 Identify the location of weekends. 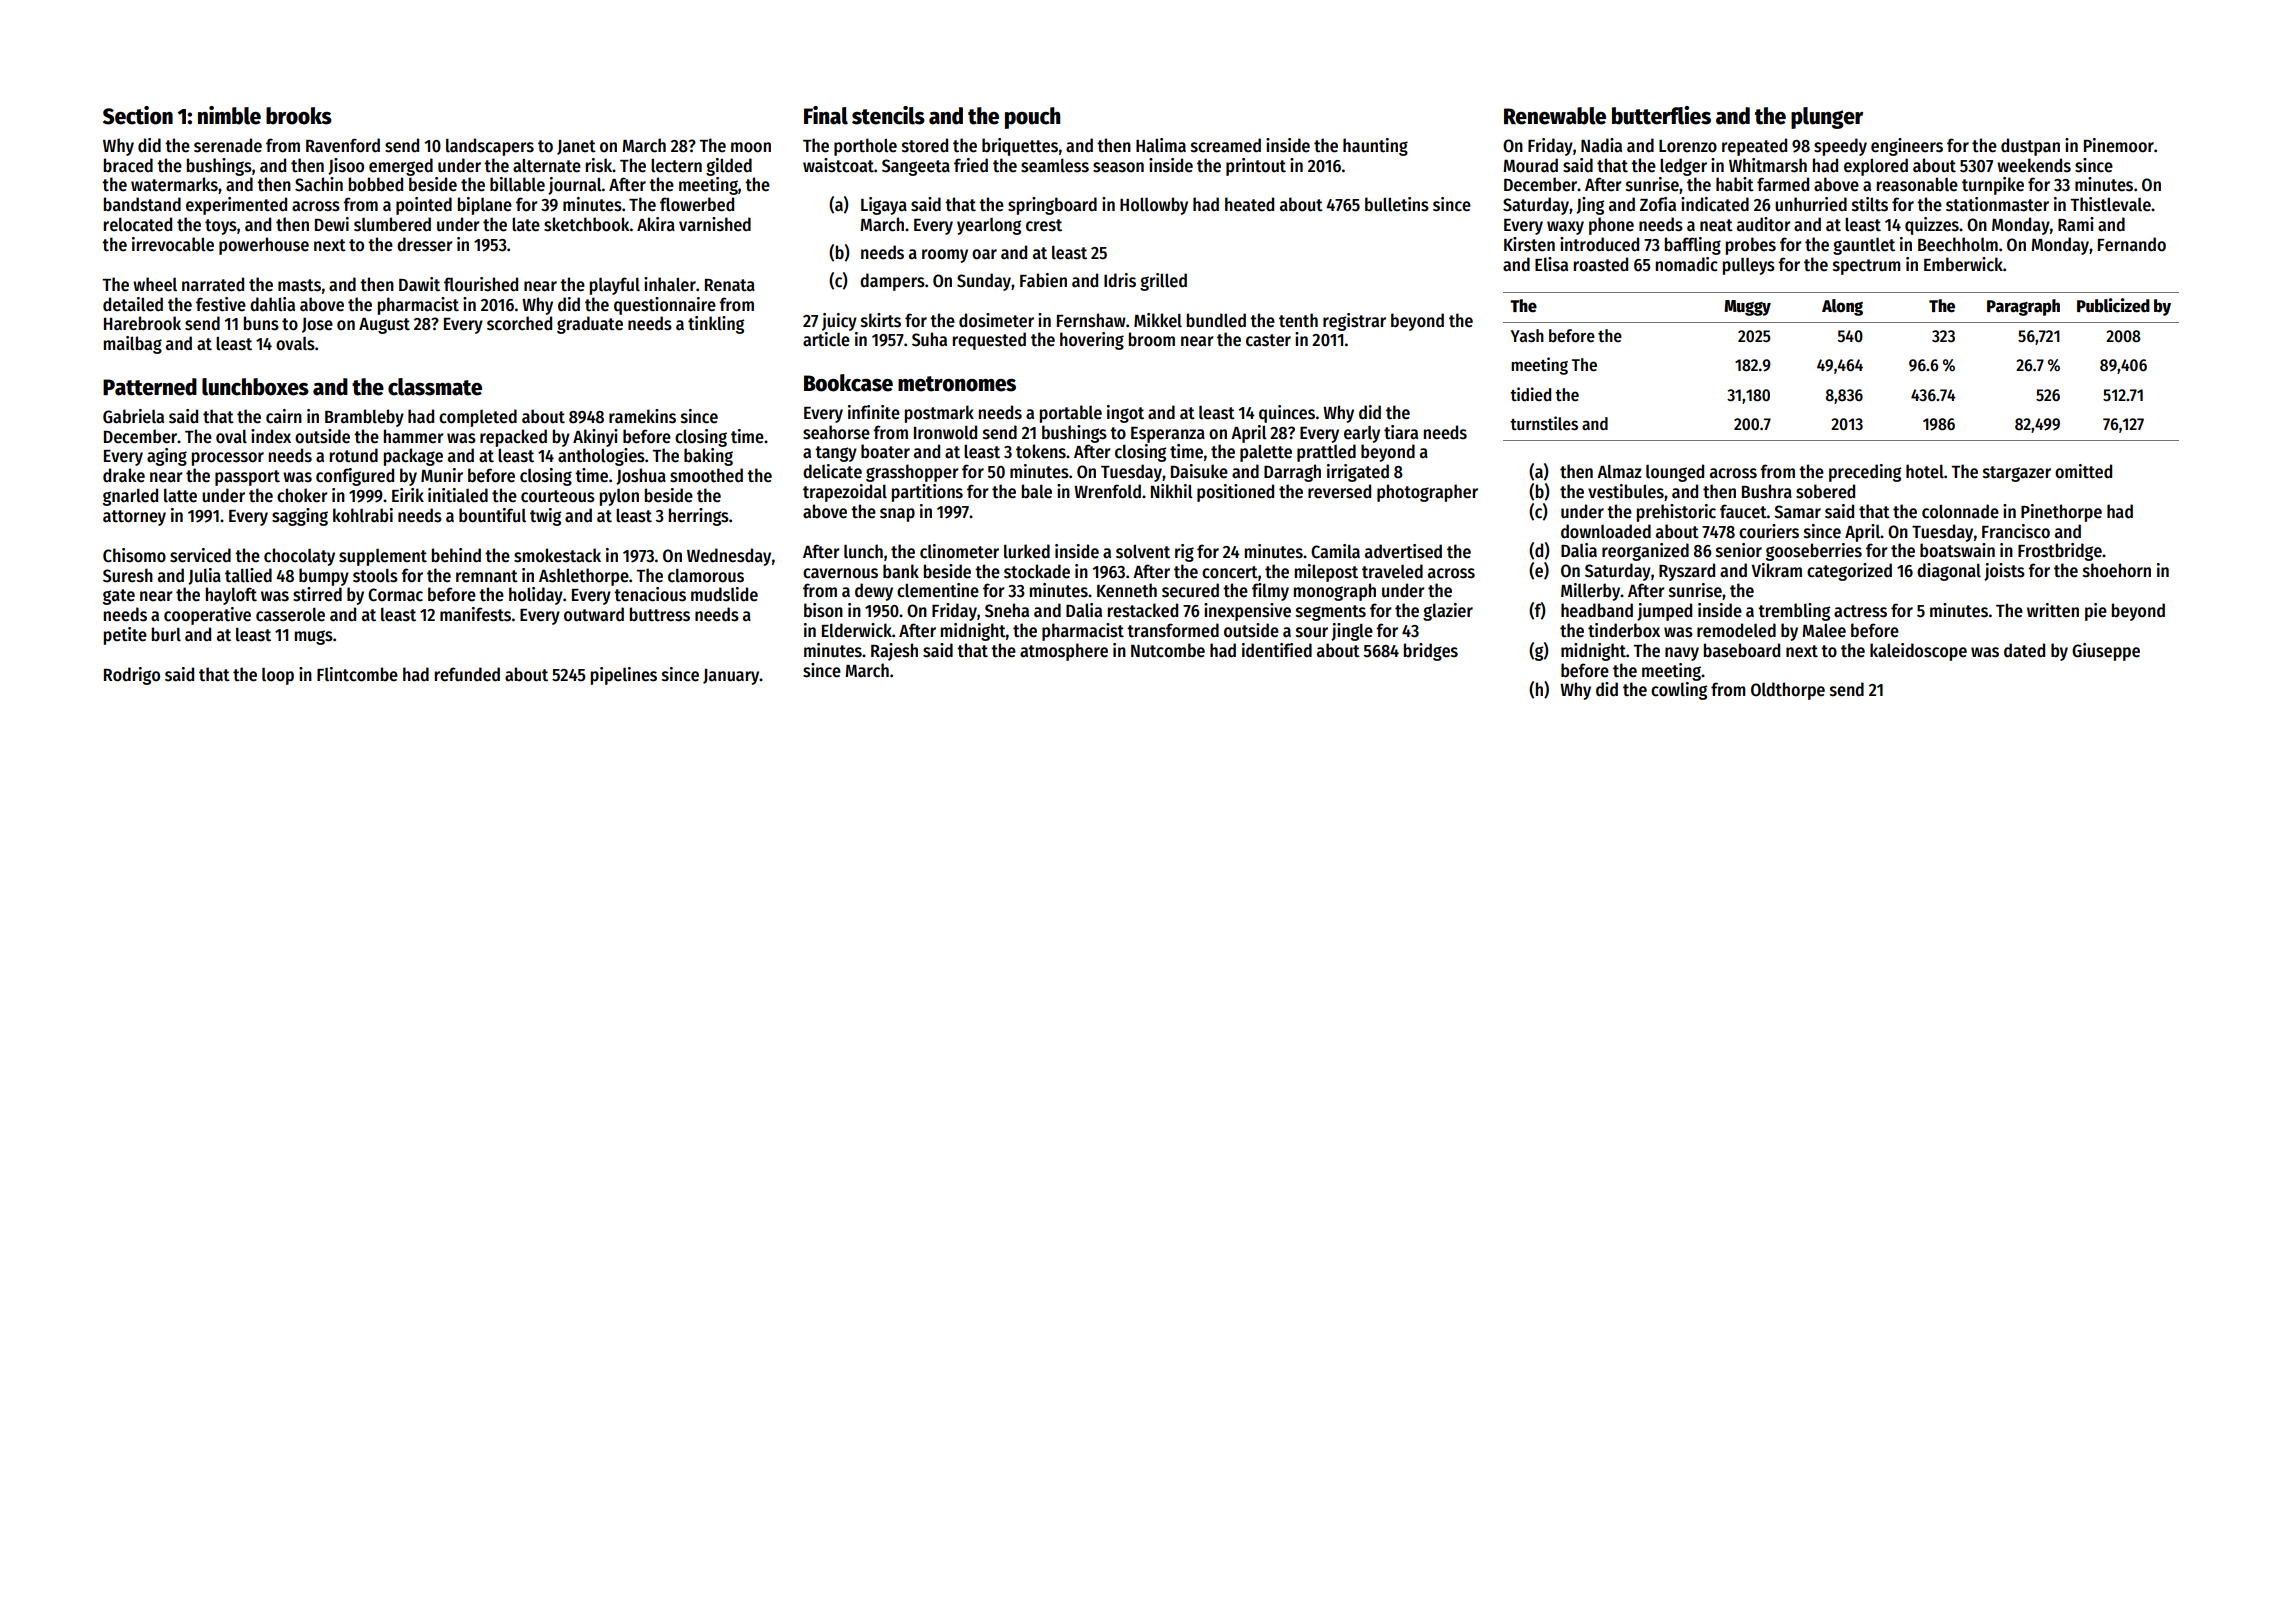
(2034, 165).
